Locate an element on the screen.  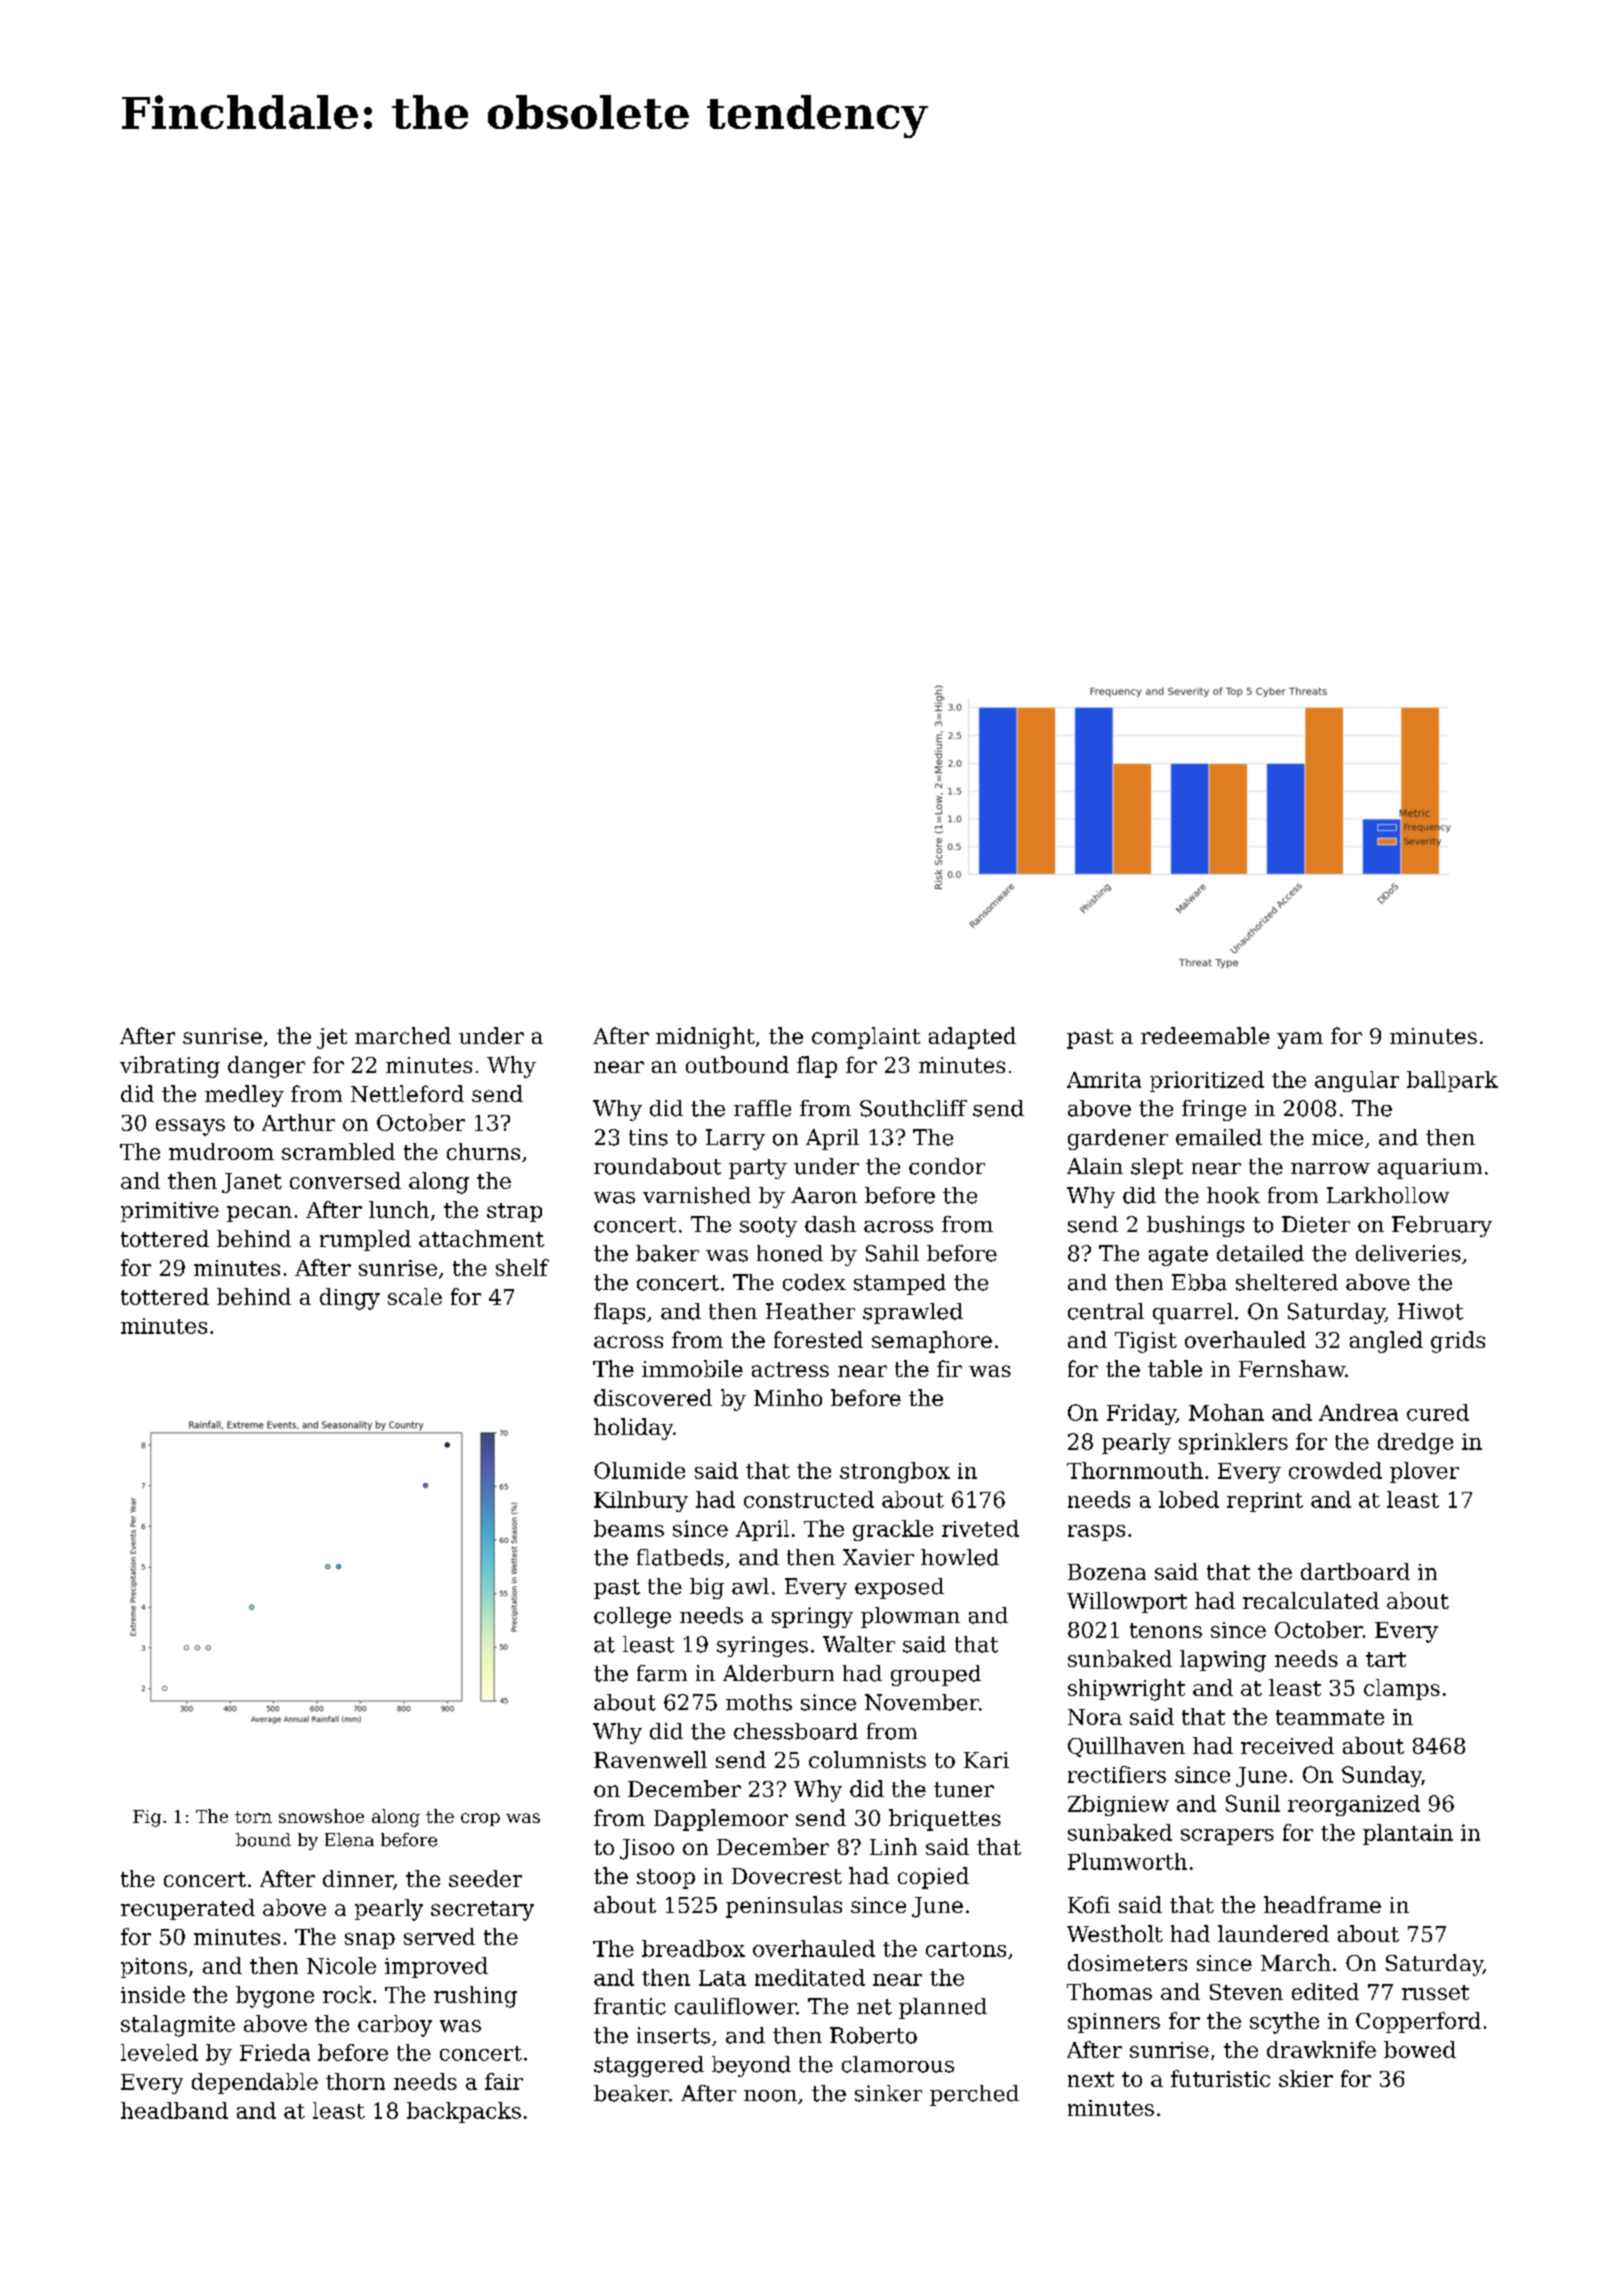
futuristic is located at coordinates (1220, 2078).
